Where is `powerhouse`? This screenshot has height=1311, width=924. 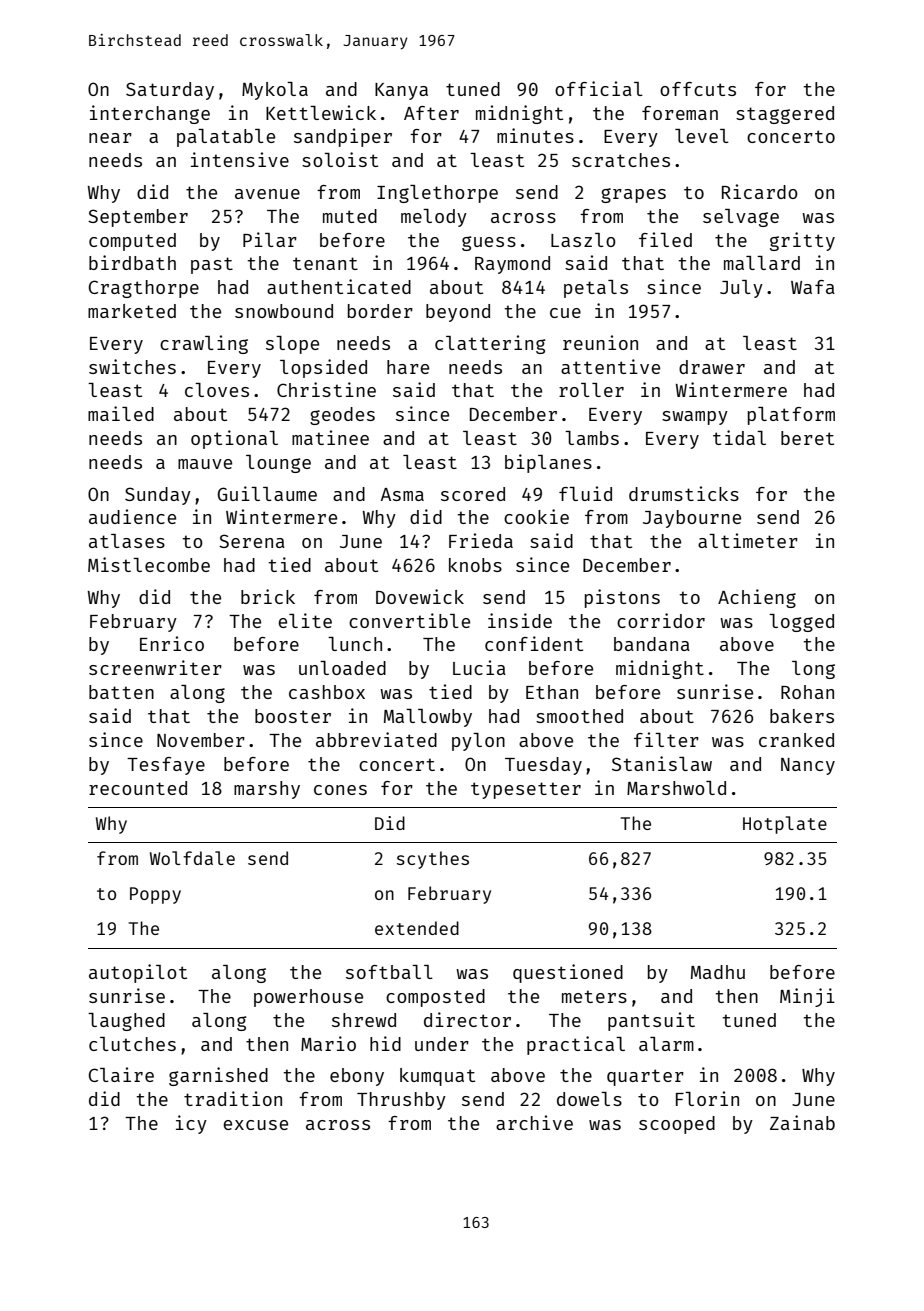 powerhouse is located at coordinates (308, 998).
